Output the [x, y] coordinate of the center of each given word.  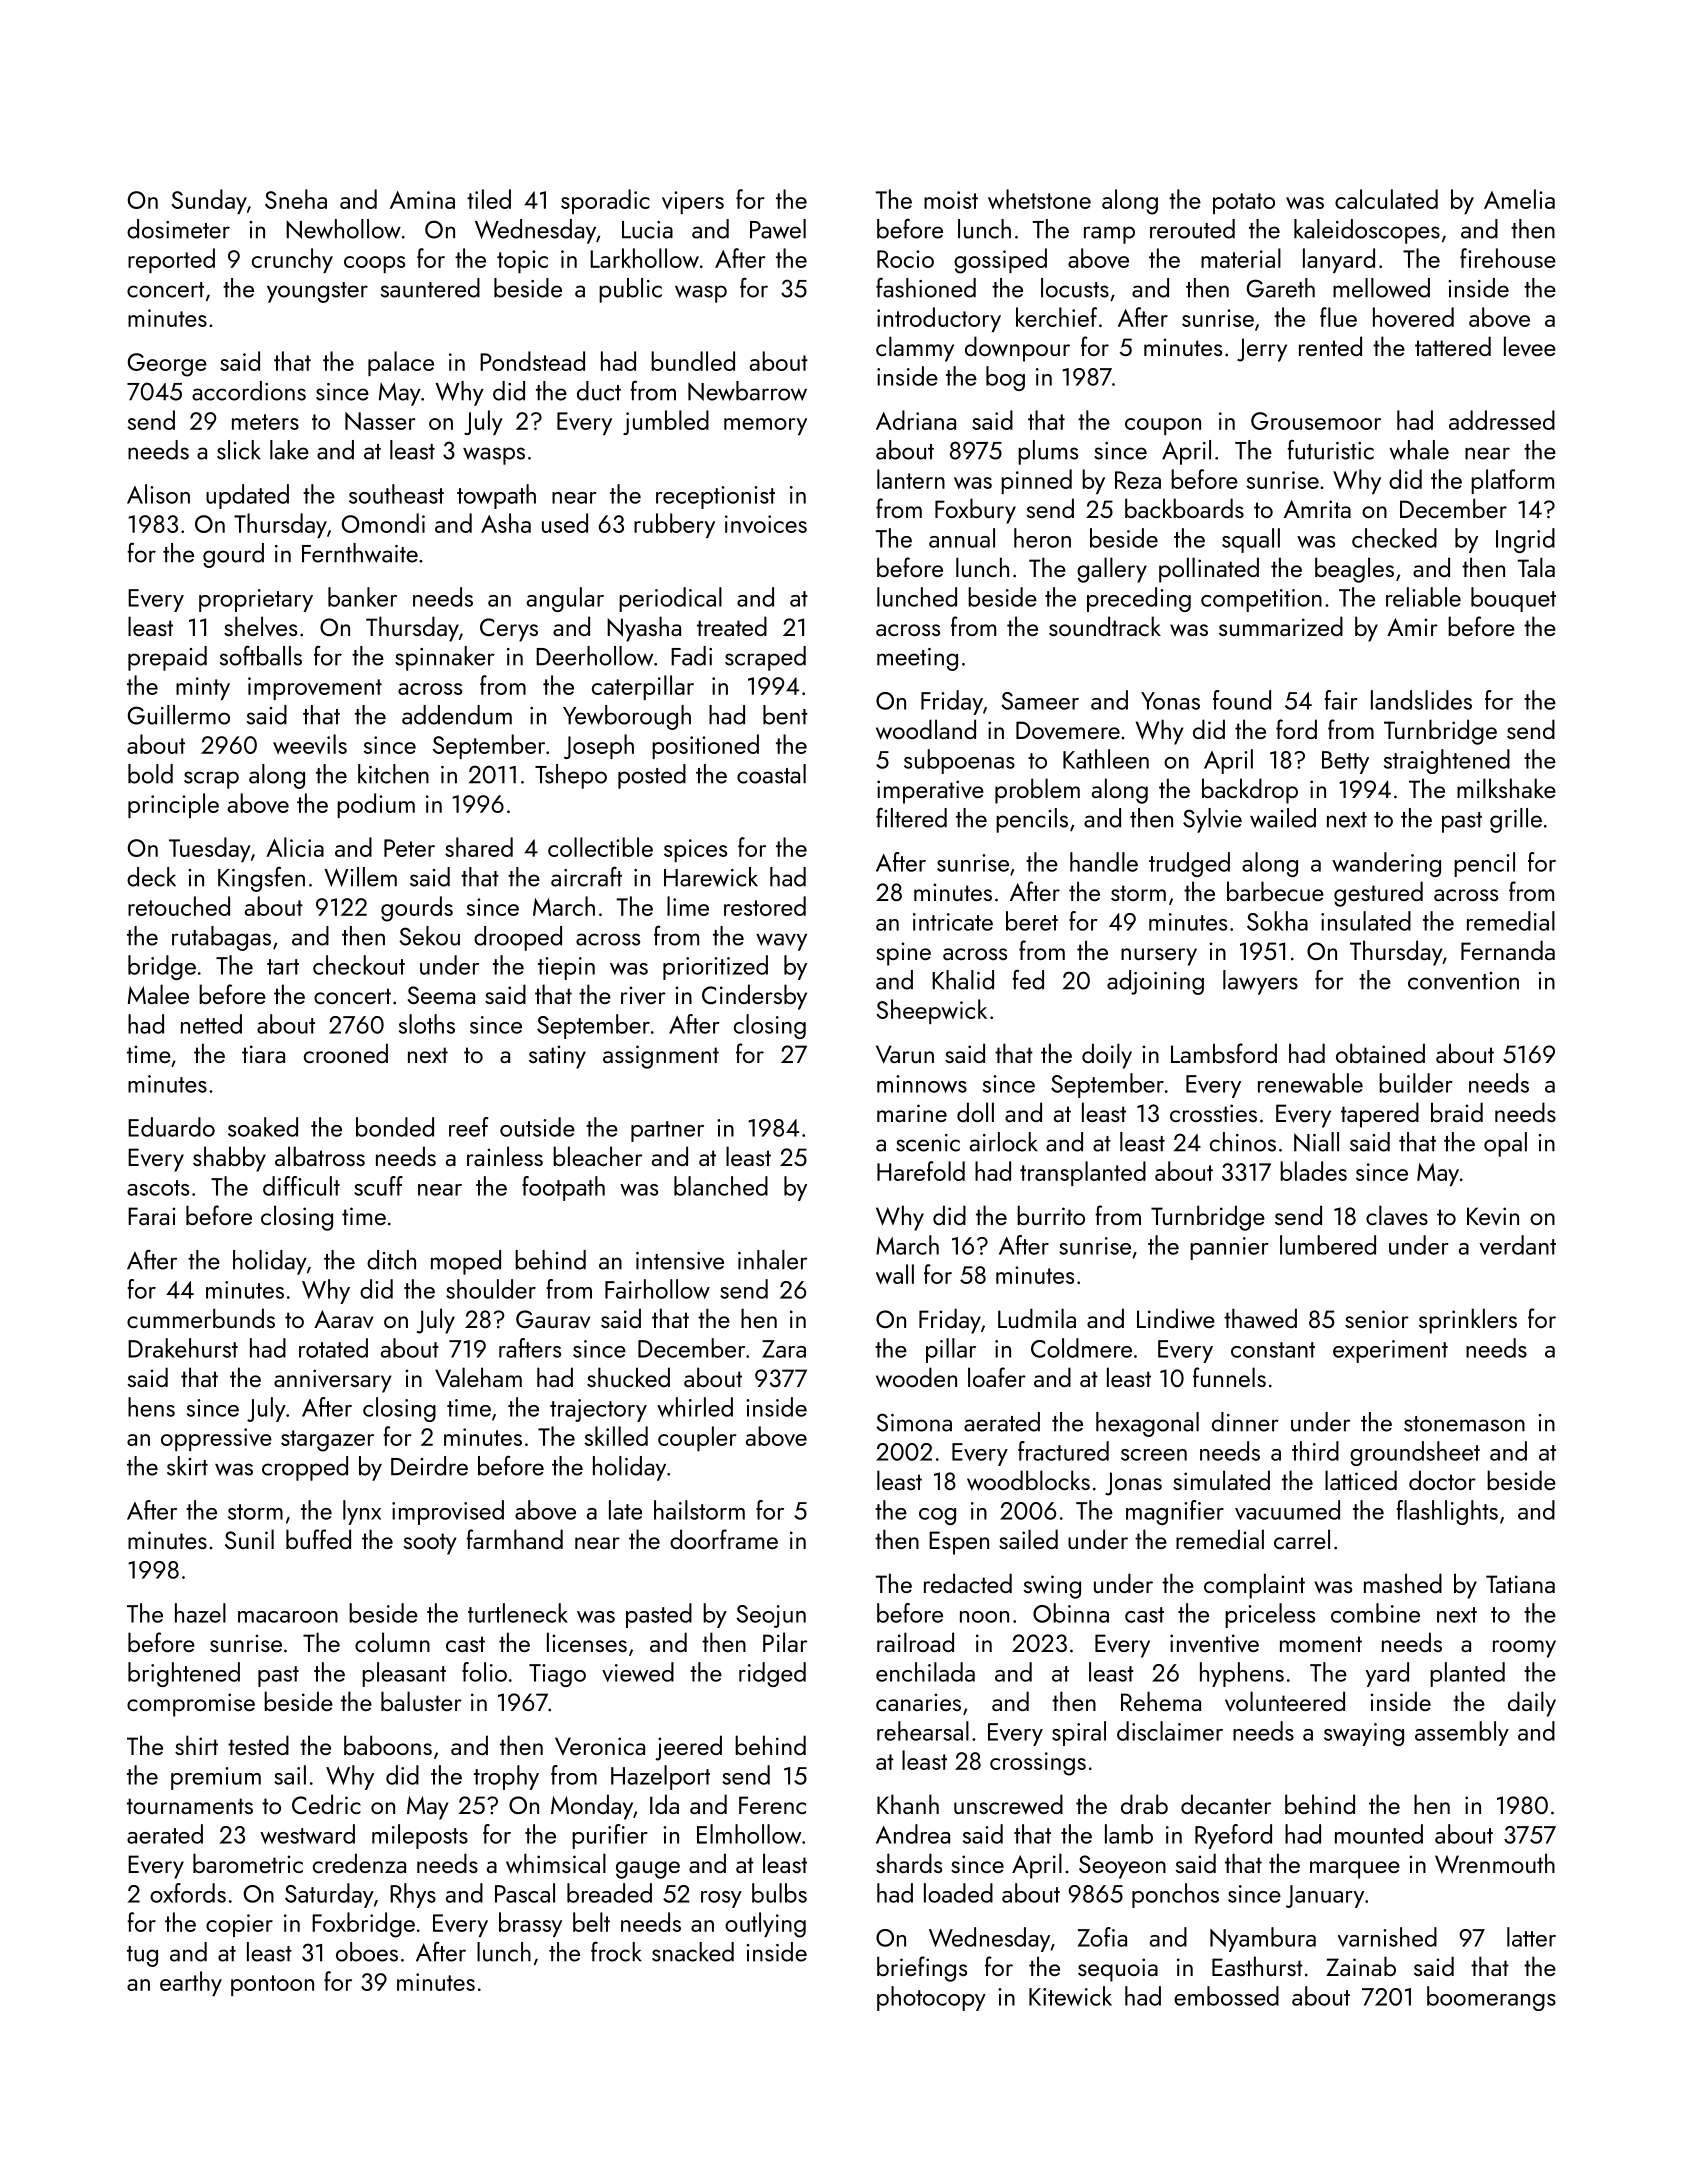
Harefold [921, 1171]
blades [1313, 1171]
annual [962, 538]
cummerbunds [201, 1318]
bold [150, 774]
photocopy [931, 1998]
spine [903, 954]
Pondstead [532, 361]
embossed [1226, 1996]
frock [616, 1951]
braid [1457, 1112]
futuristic [1330, 450]
